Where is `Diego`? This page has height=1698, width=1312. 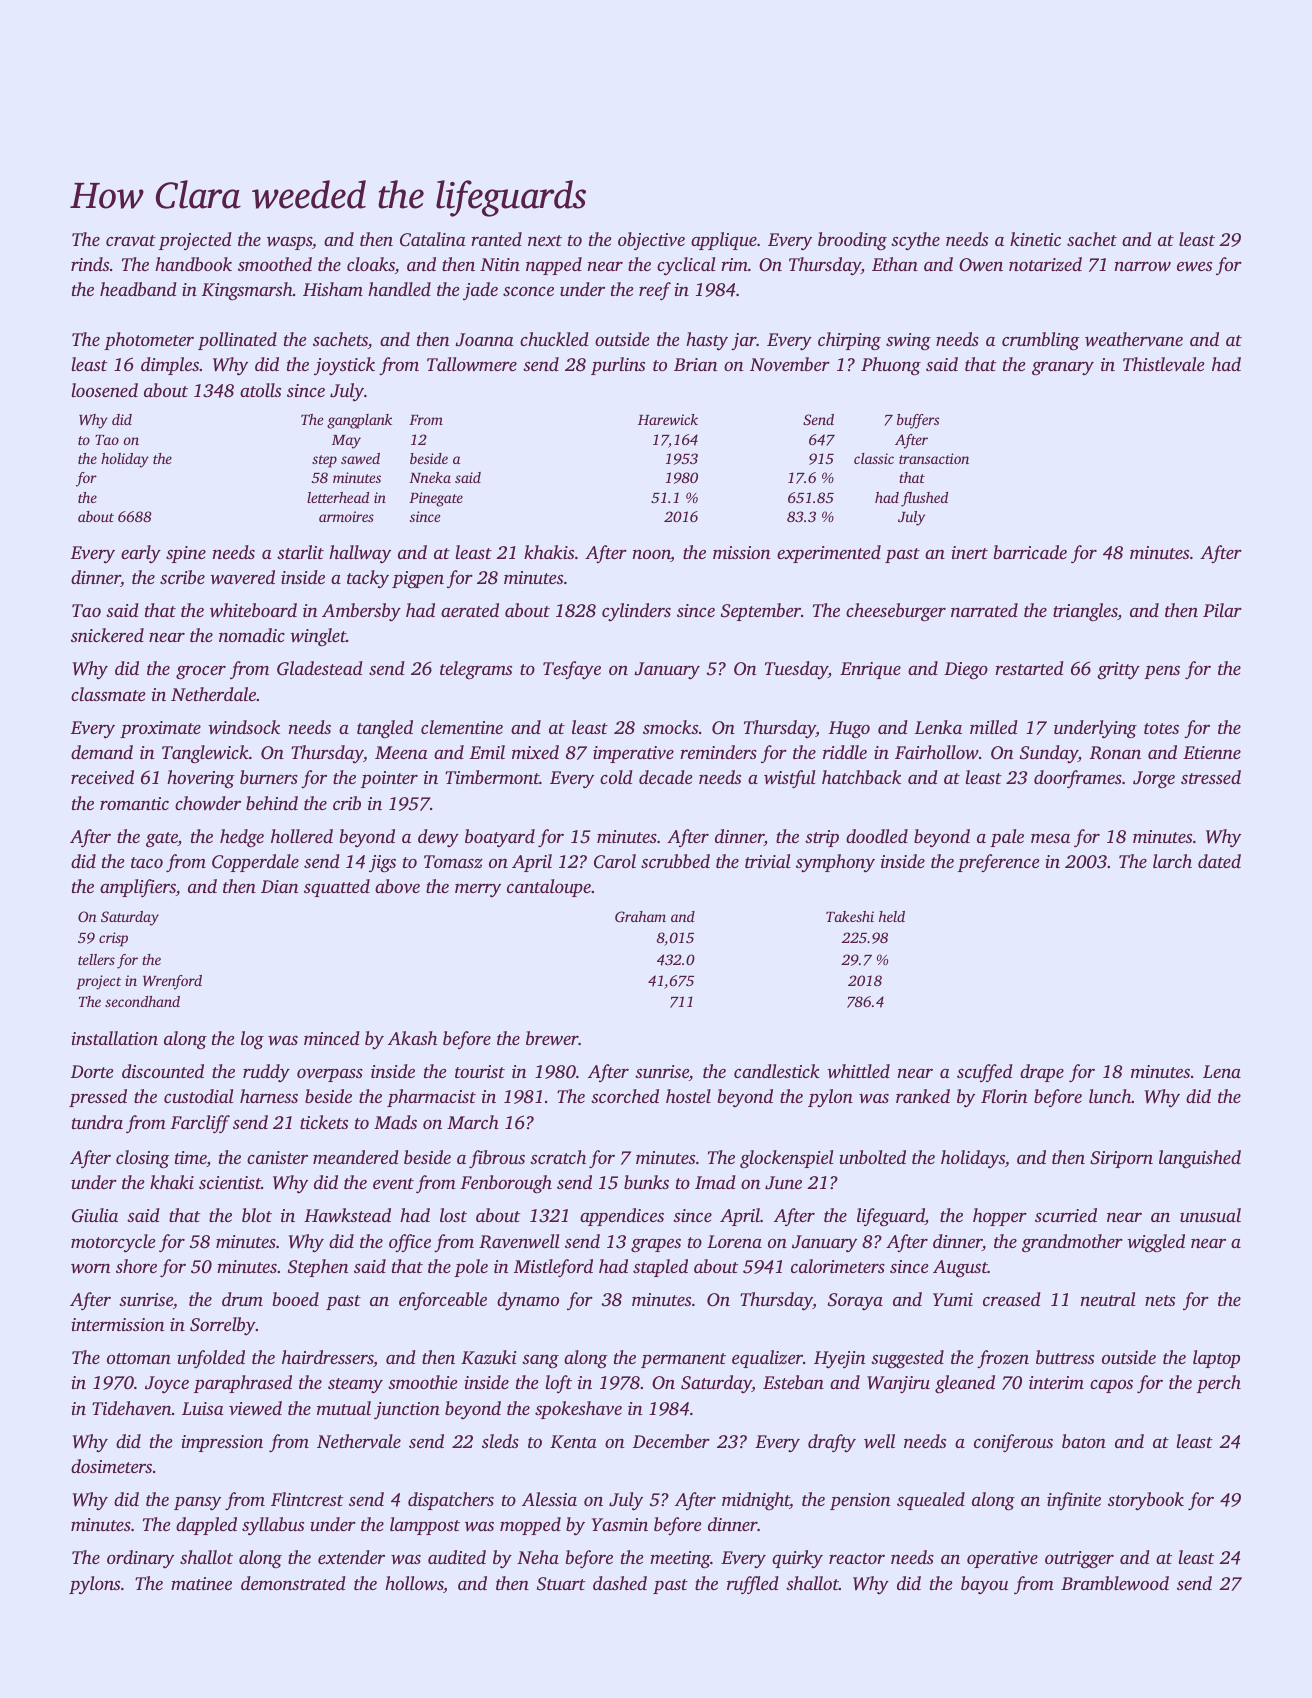 Diego is located at coordinates (966, 670).
